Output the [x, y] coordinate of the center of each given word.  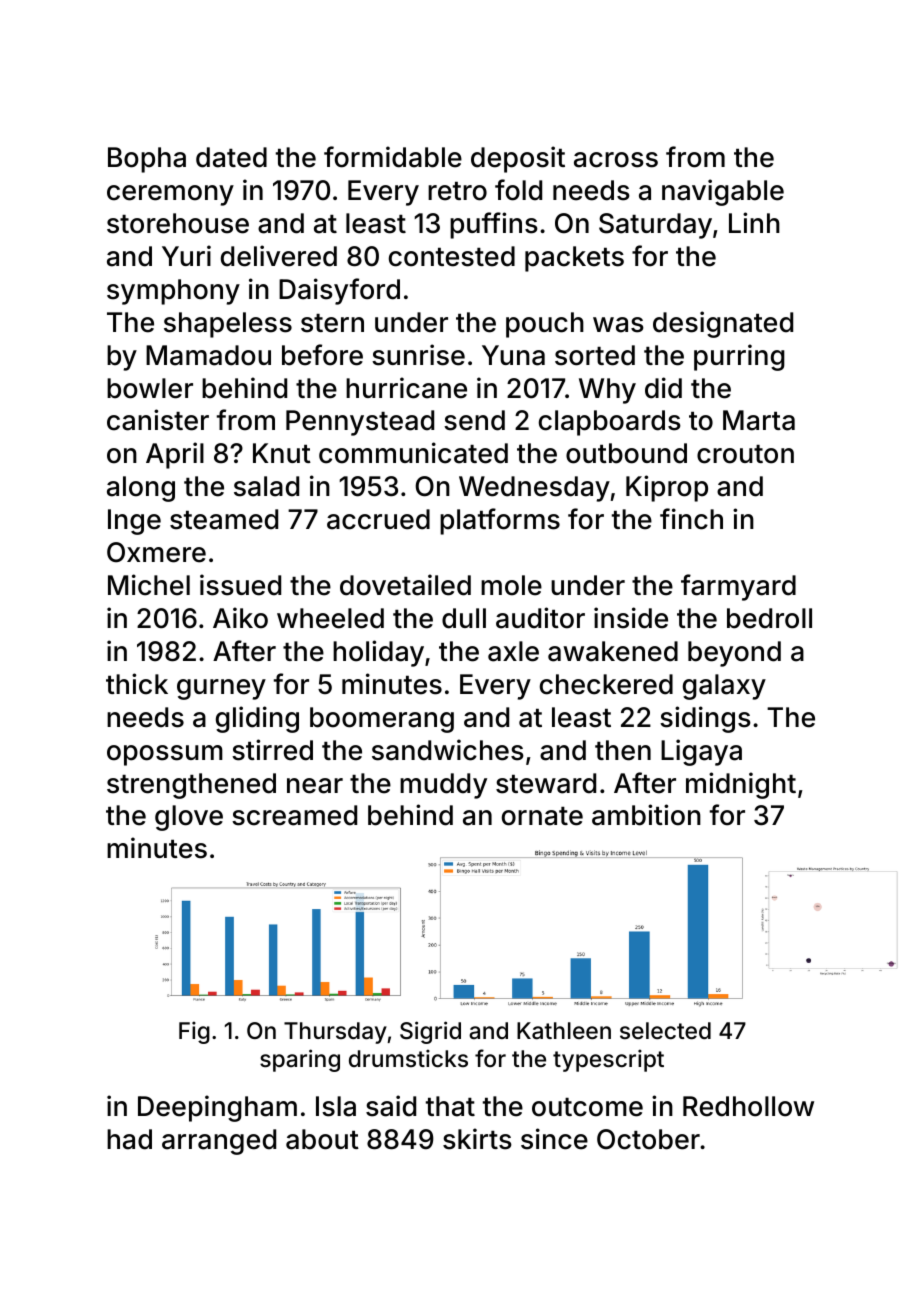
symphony [173, 292]
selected [665, 1031]
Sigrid [430, 1032]
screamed [294, 815]
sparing [300, 1060]
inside [631, 618]
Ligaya [701, 752]
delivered [279, 256]
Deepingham [217, 1108]
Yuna [513, 355]
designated [723, 324]
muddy [443, 786]
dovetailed [405, 585]
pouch [545, 325]
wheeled [330, 618]
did [663, 388]
